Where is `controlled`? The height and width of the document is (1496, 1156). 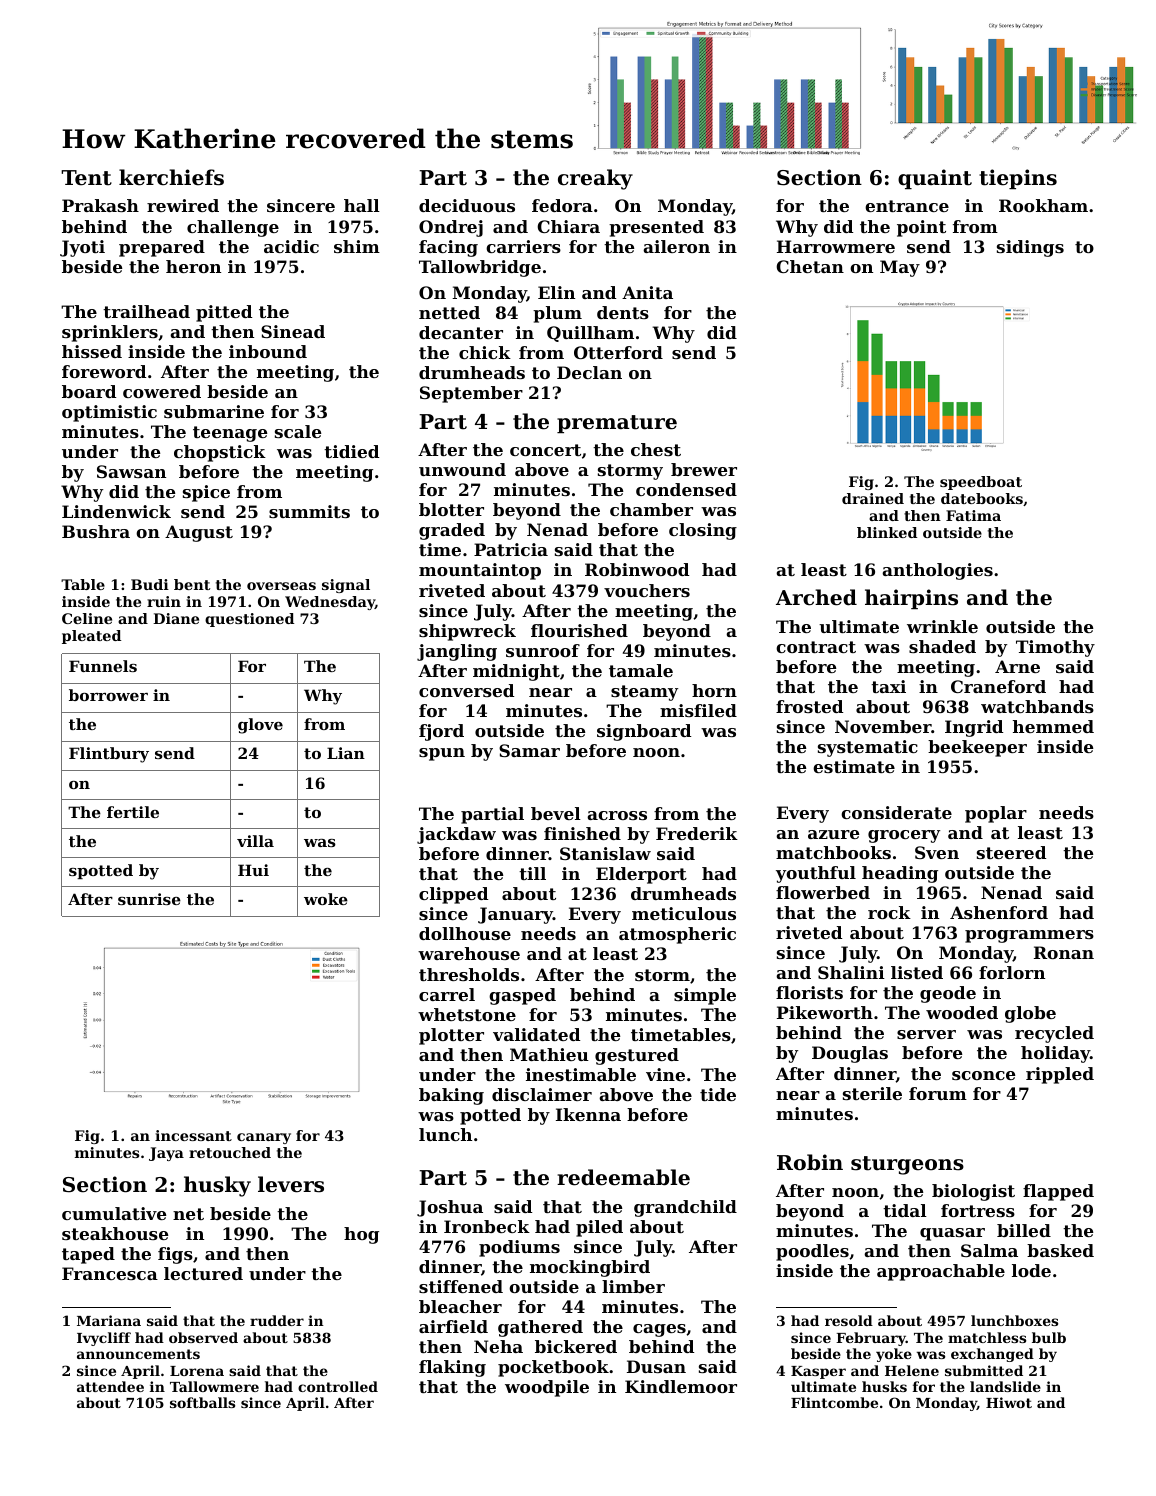 controlled is located at coordinates (338, 1386).
